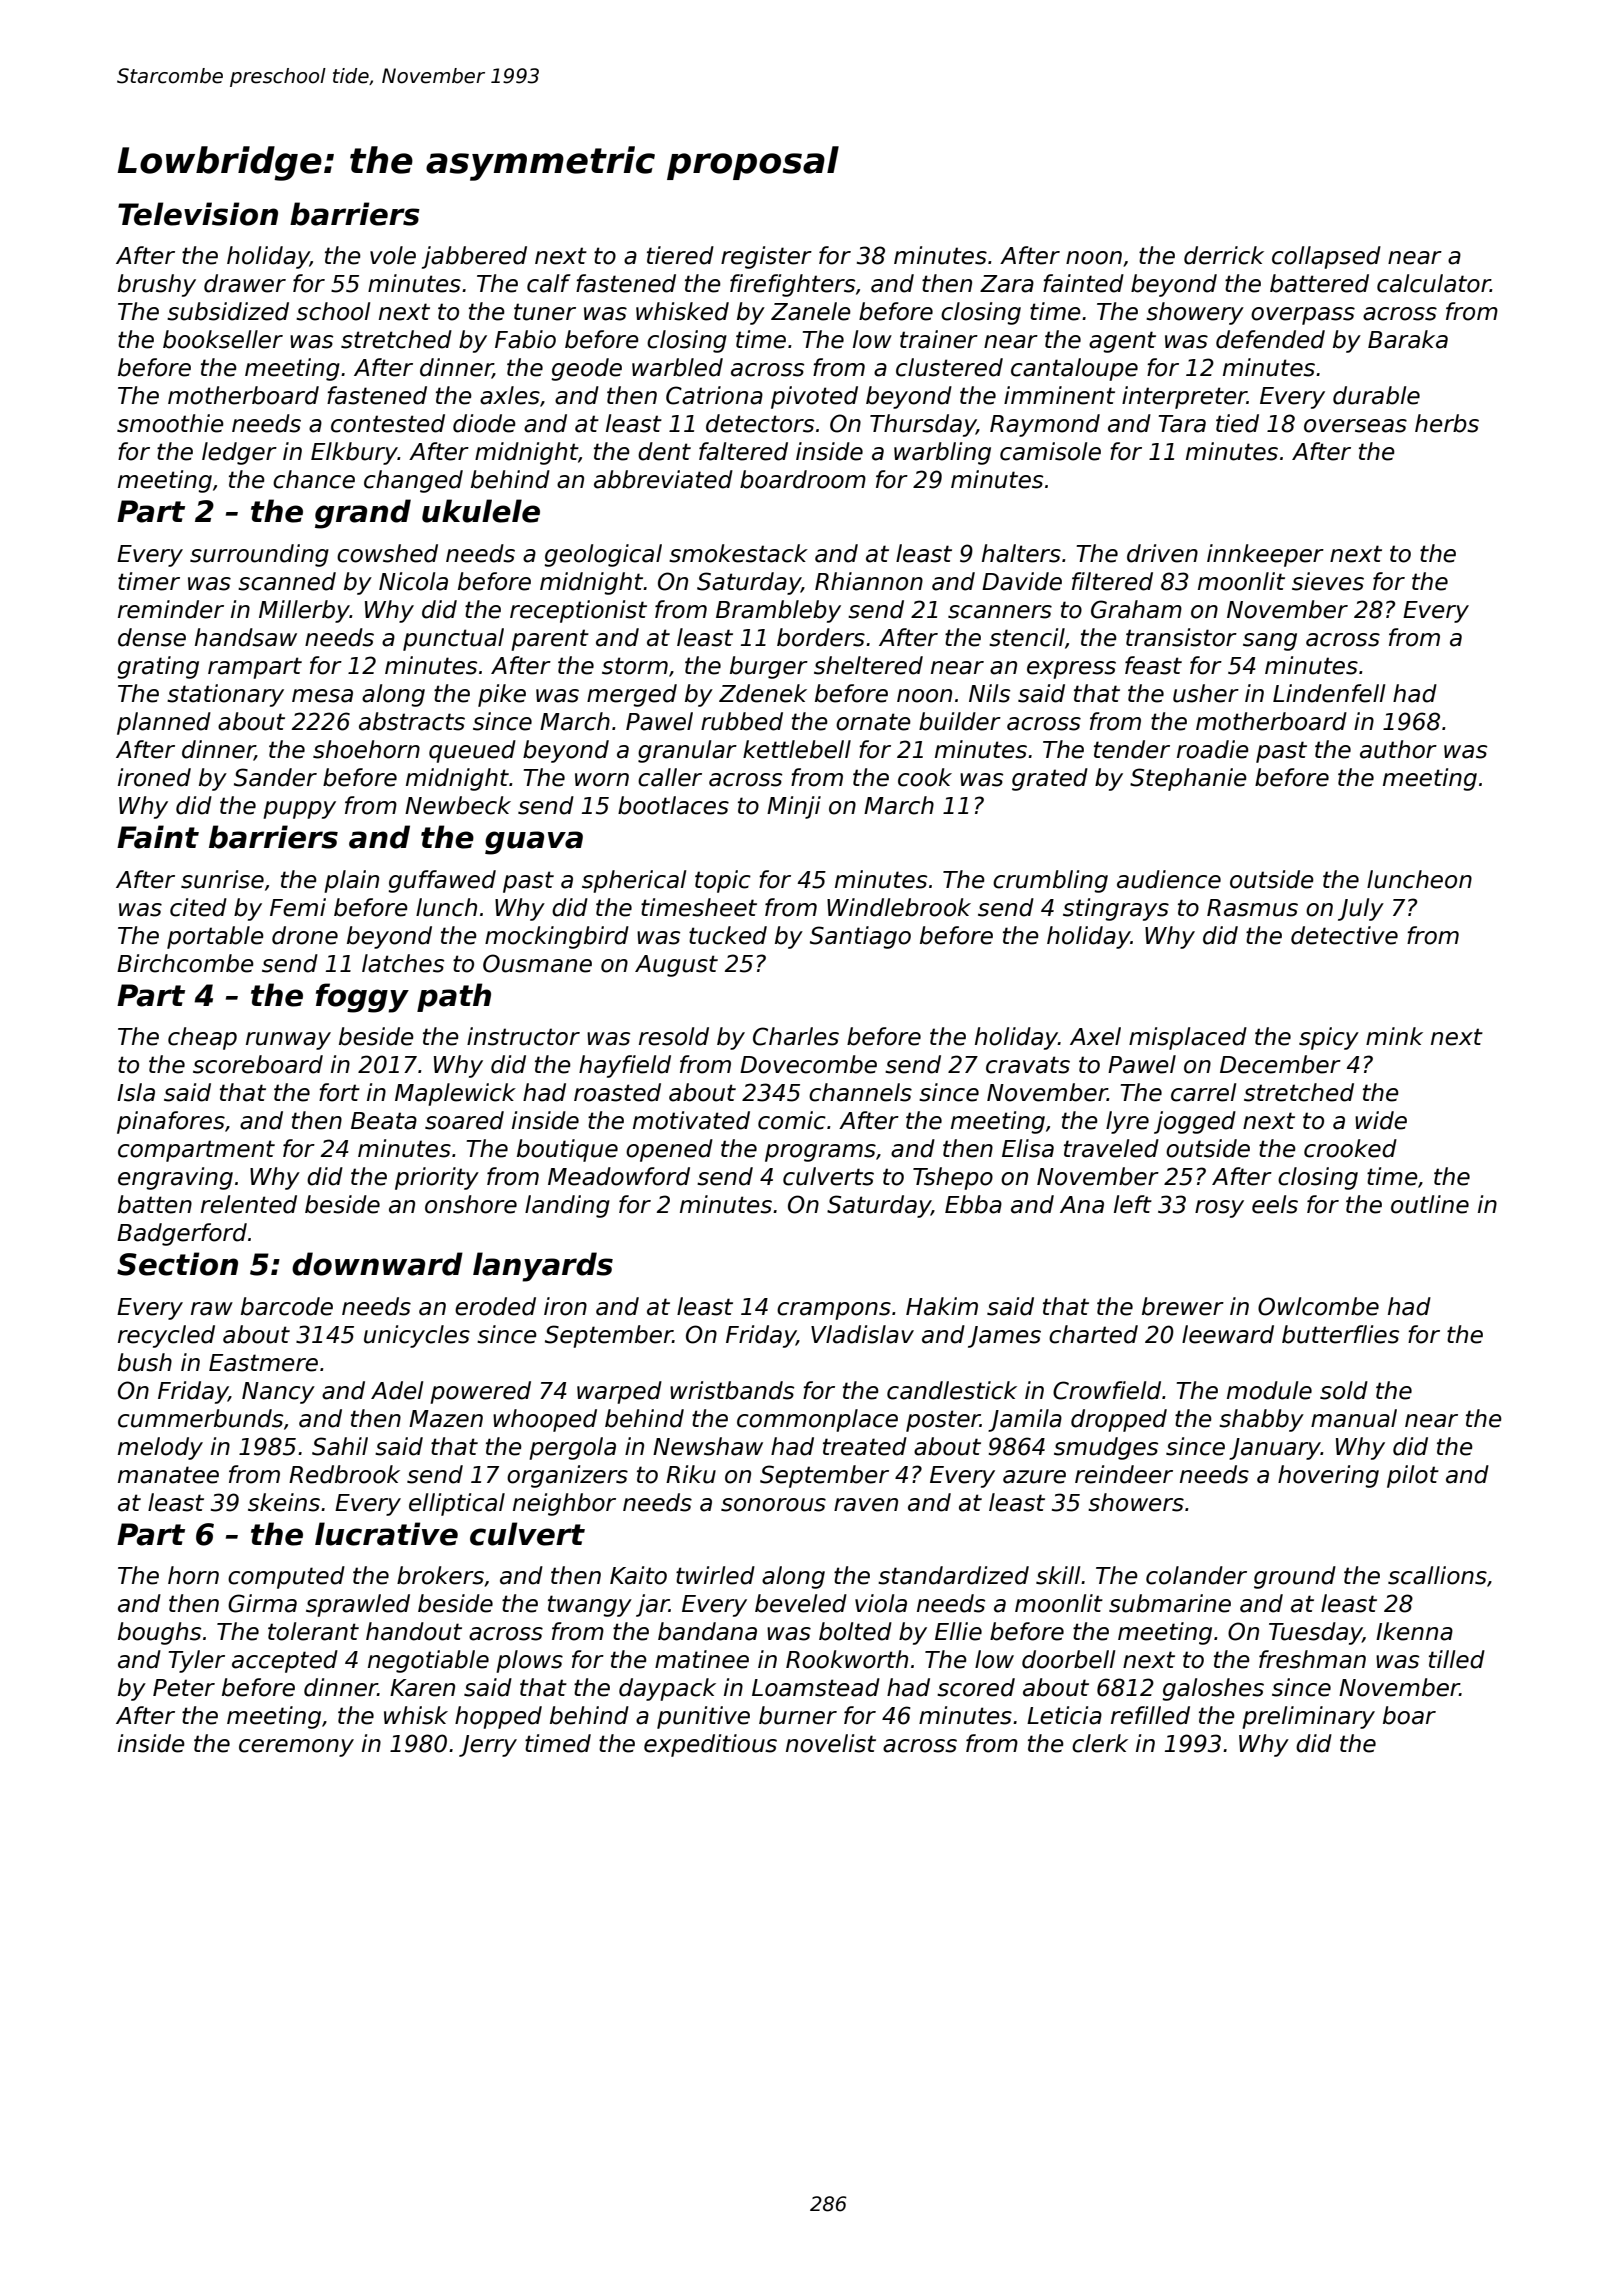 Image resolution: width=1620 pixels, height=2292 pixels. I want to click on crampons, so click(834, 1311).
